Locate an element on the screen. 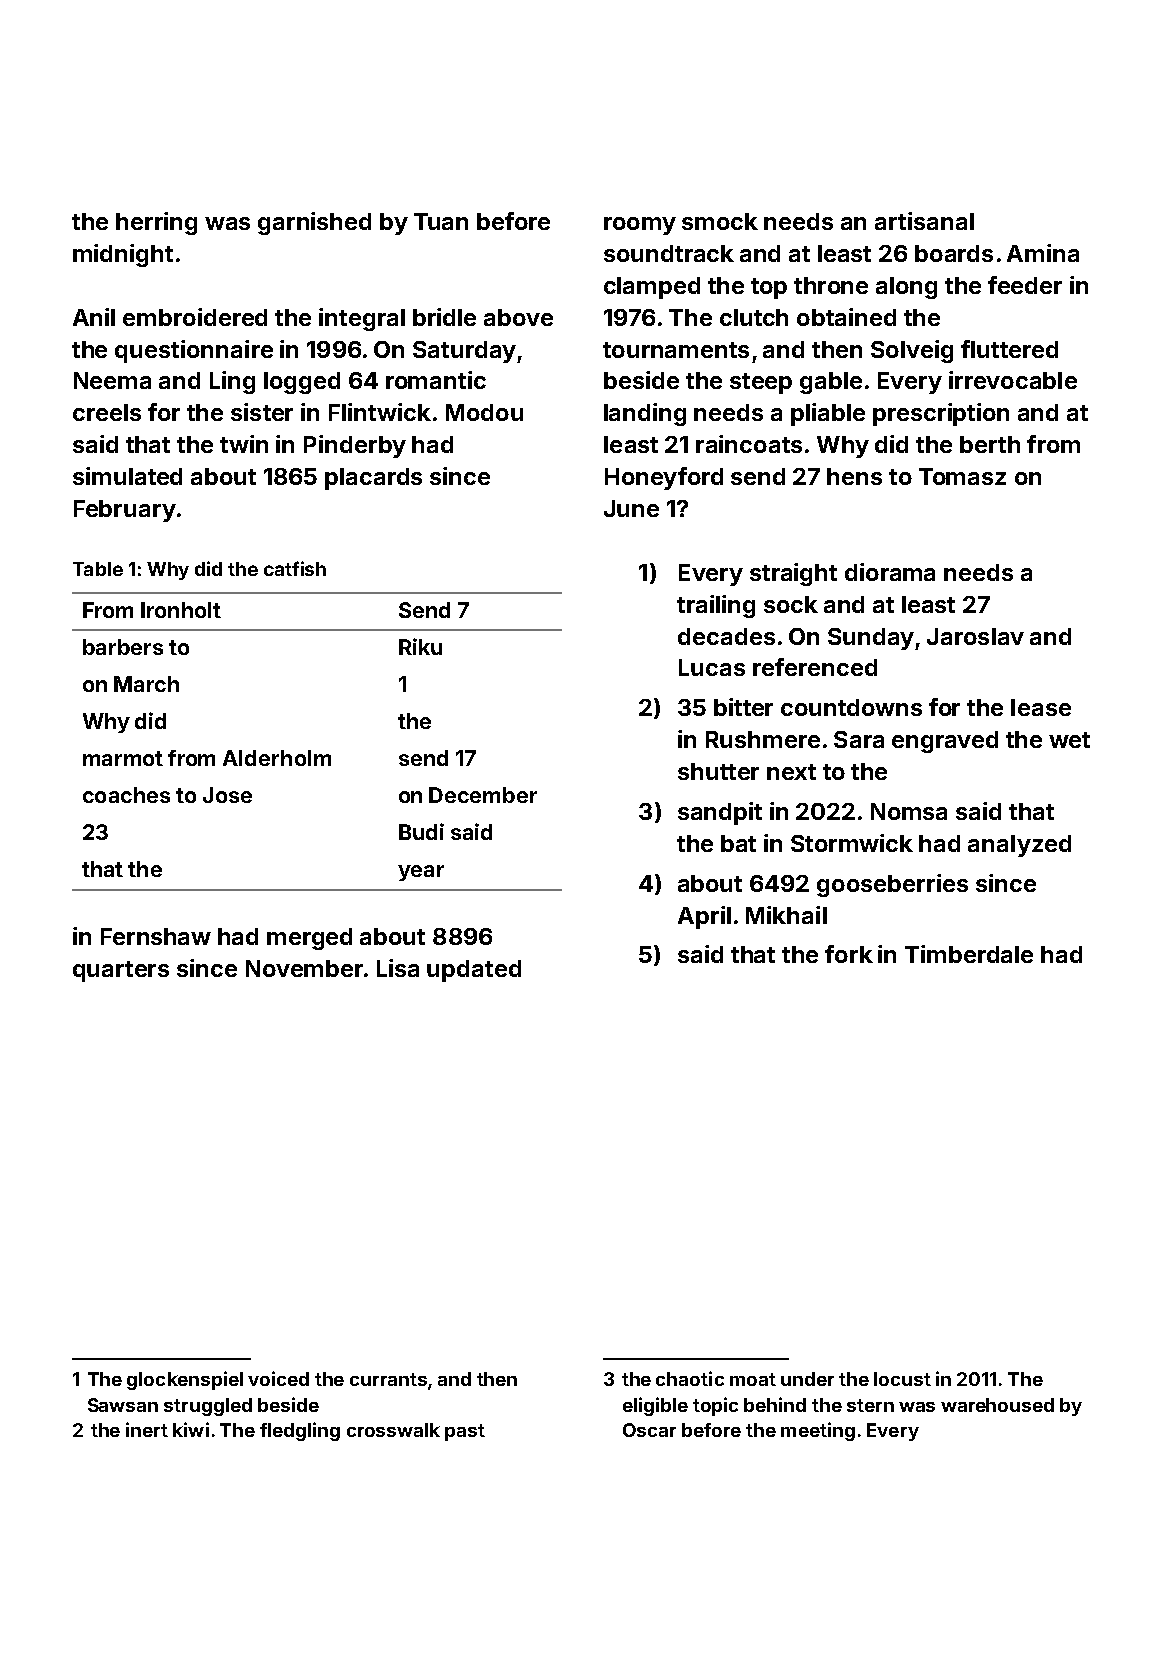 The width and height of the screenshot is (1165, 1654). Tuan is located at coordinates (441, 221).
